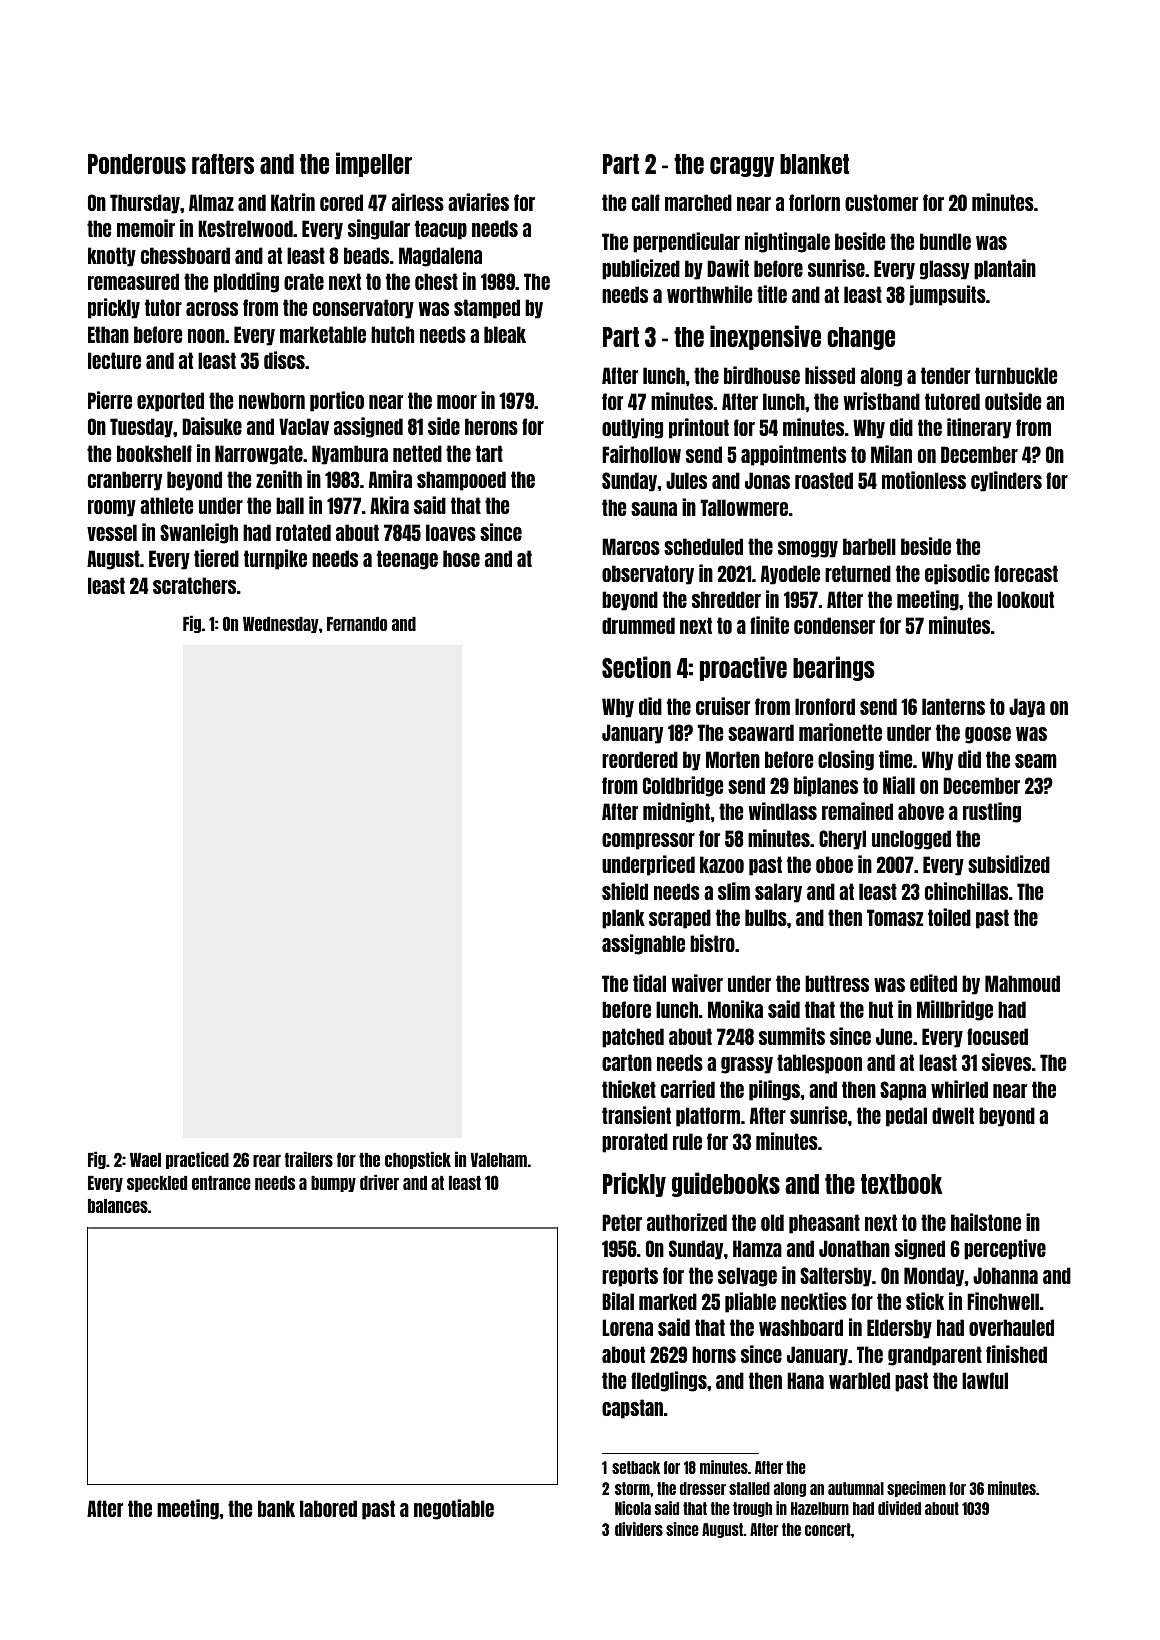 The image size is (1160, 1640). I want to click on reports, so click(630, 1277).
